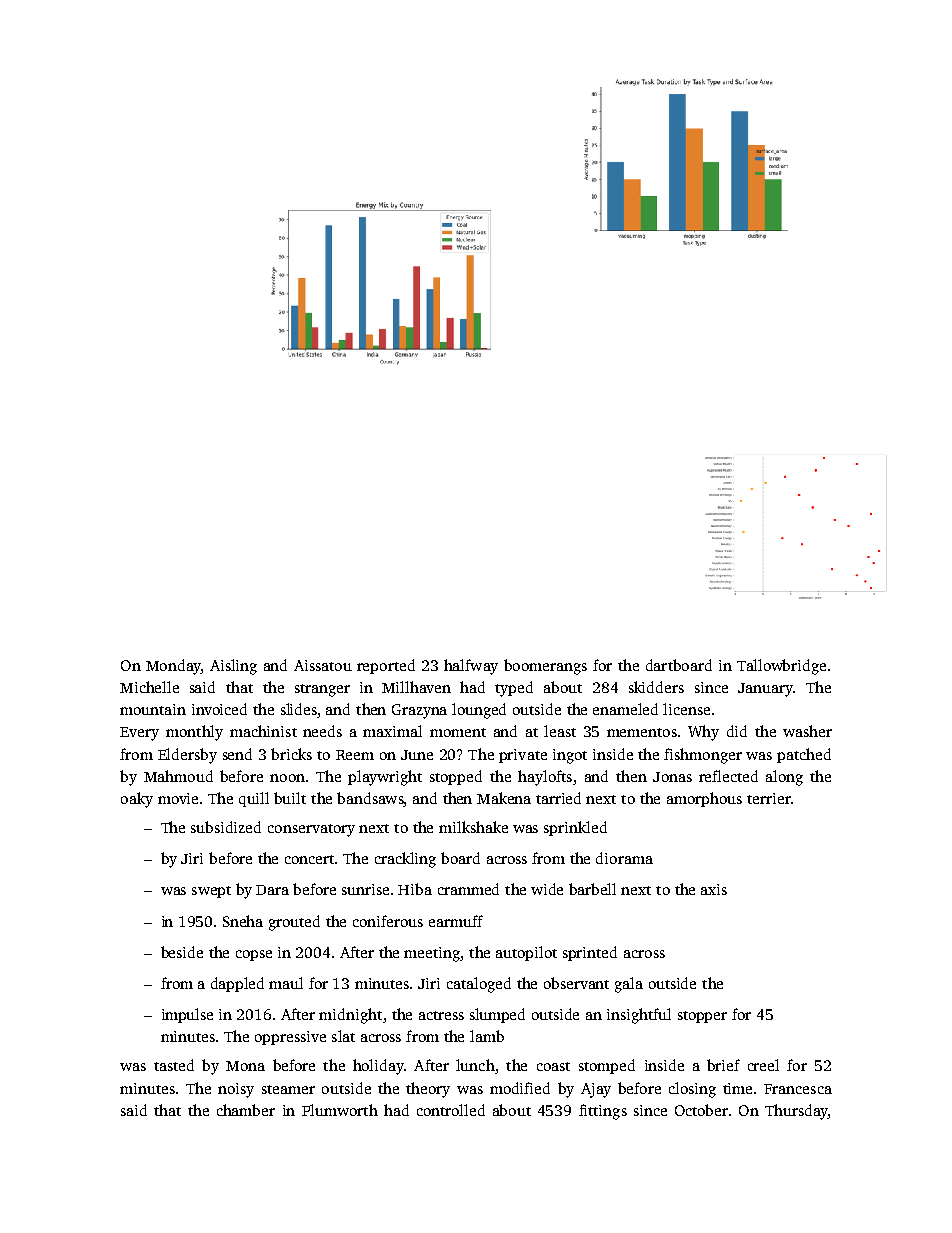 The image size is (952, 1233). Describe the element at coordinates (286, 983) in the image. I see `maul` at that location.
